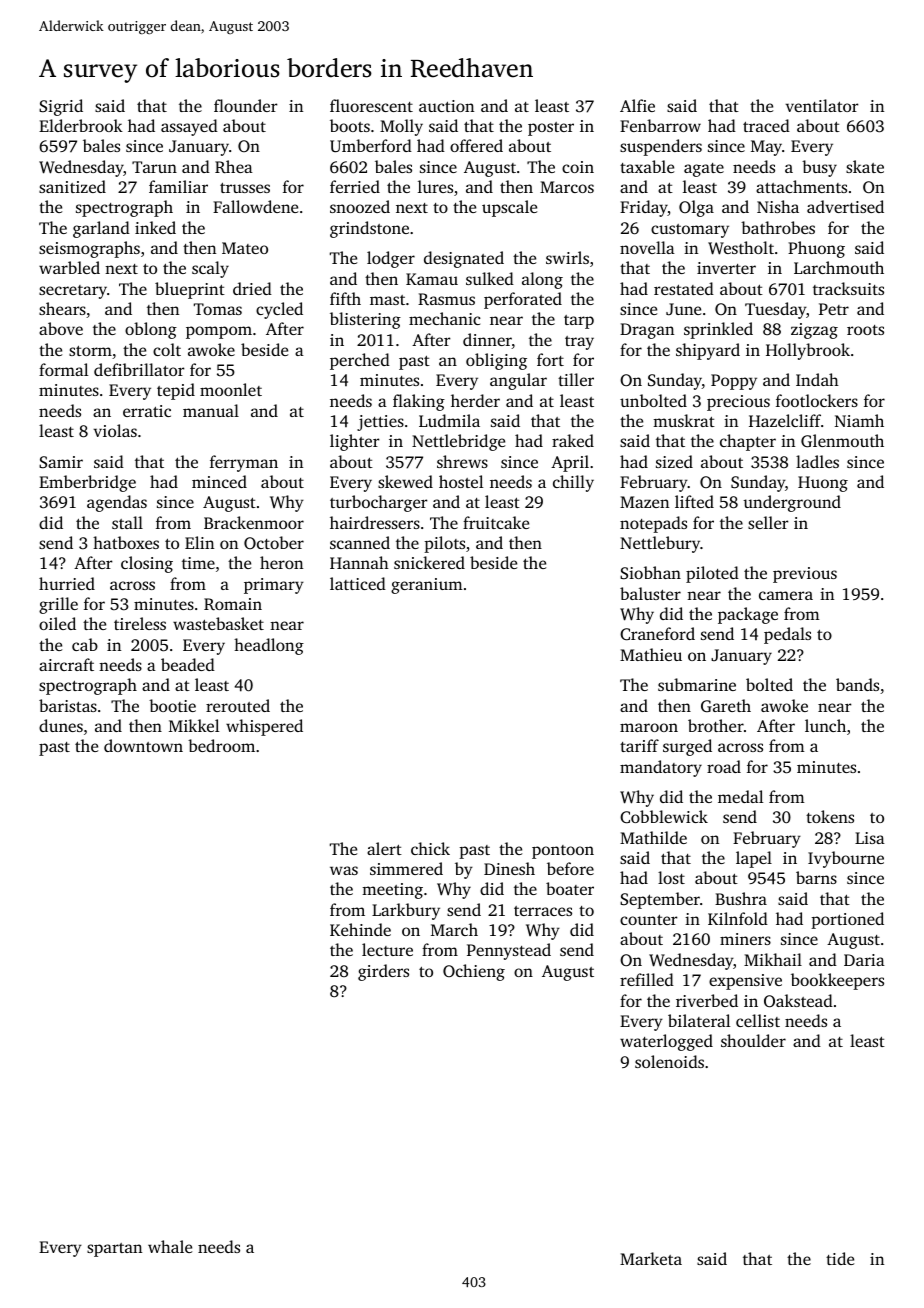 Image resolution: width=924 pixels, height=1308 pixels. What do you see at coordinates (523, 300) in the screenshot?
I see `perforated` at bounding box center [523, 300].
